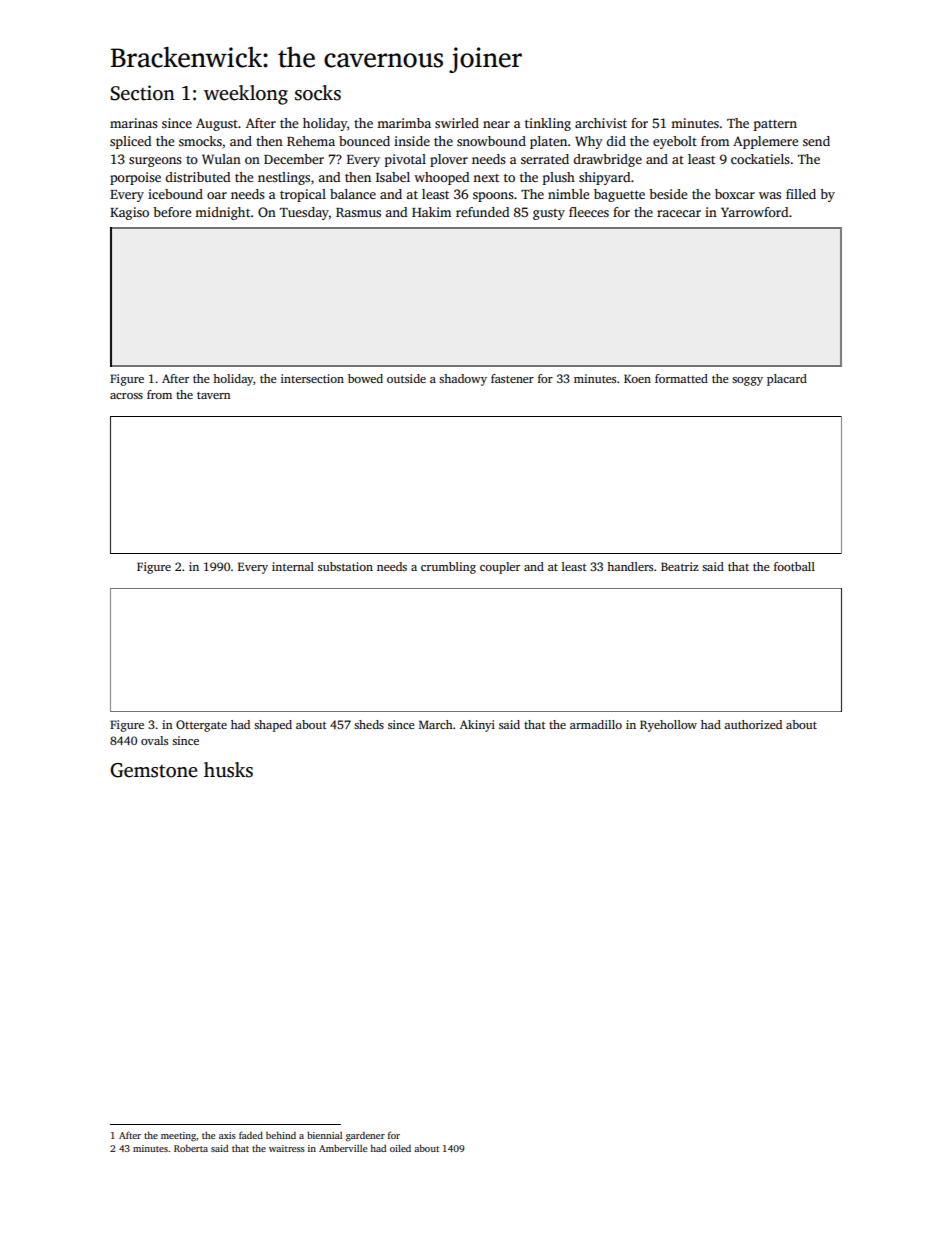 The width and height of the image is (952, 1233). I want to click on Roberta, so click(191, 1148).
